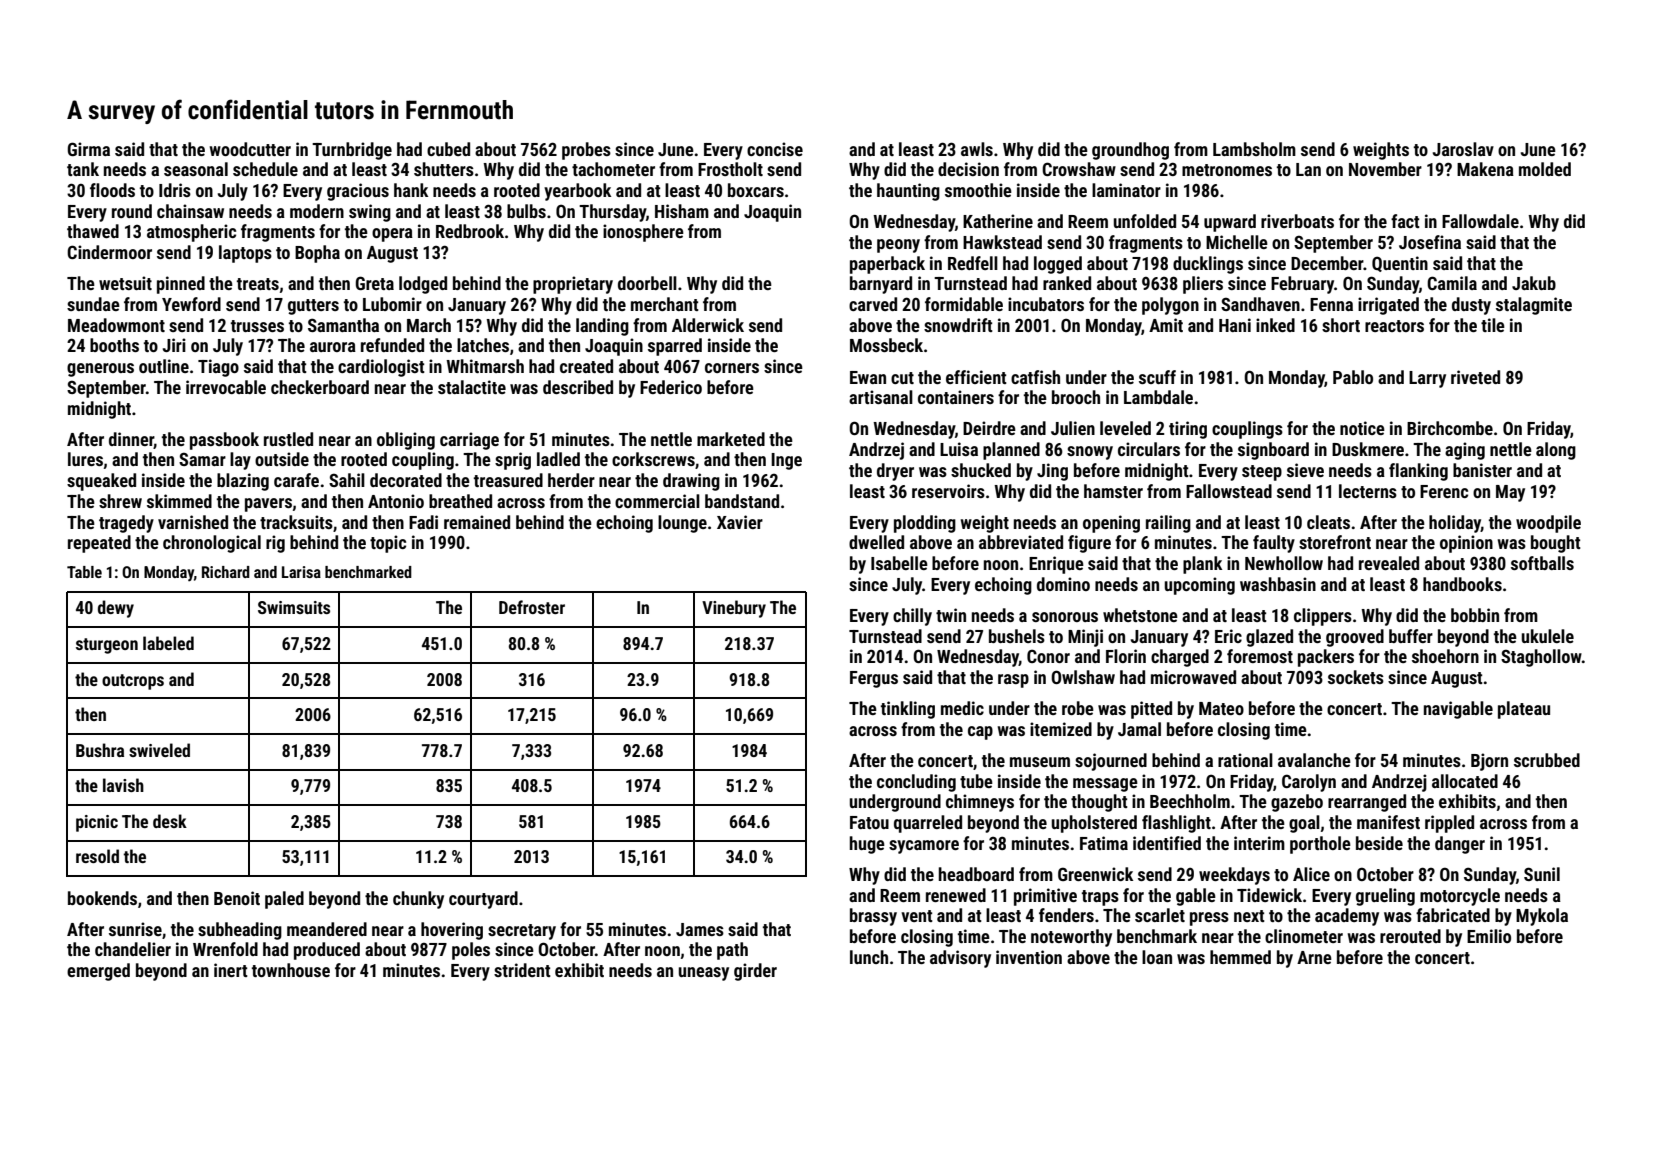 The height and width of the page is (1170, 1655). What do you see at coordinates (1355, 638) in the page?
I see `grooved` at bounding box center [1355, 638].
